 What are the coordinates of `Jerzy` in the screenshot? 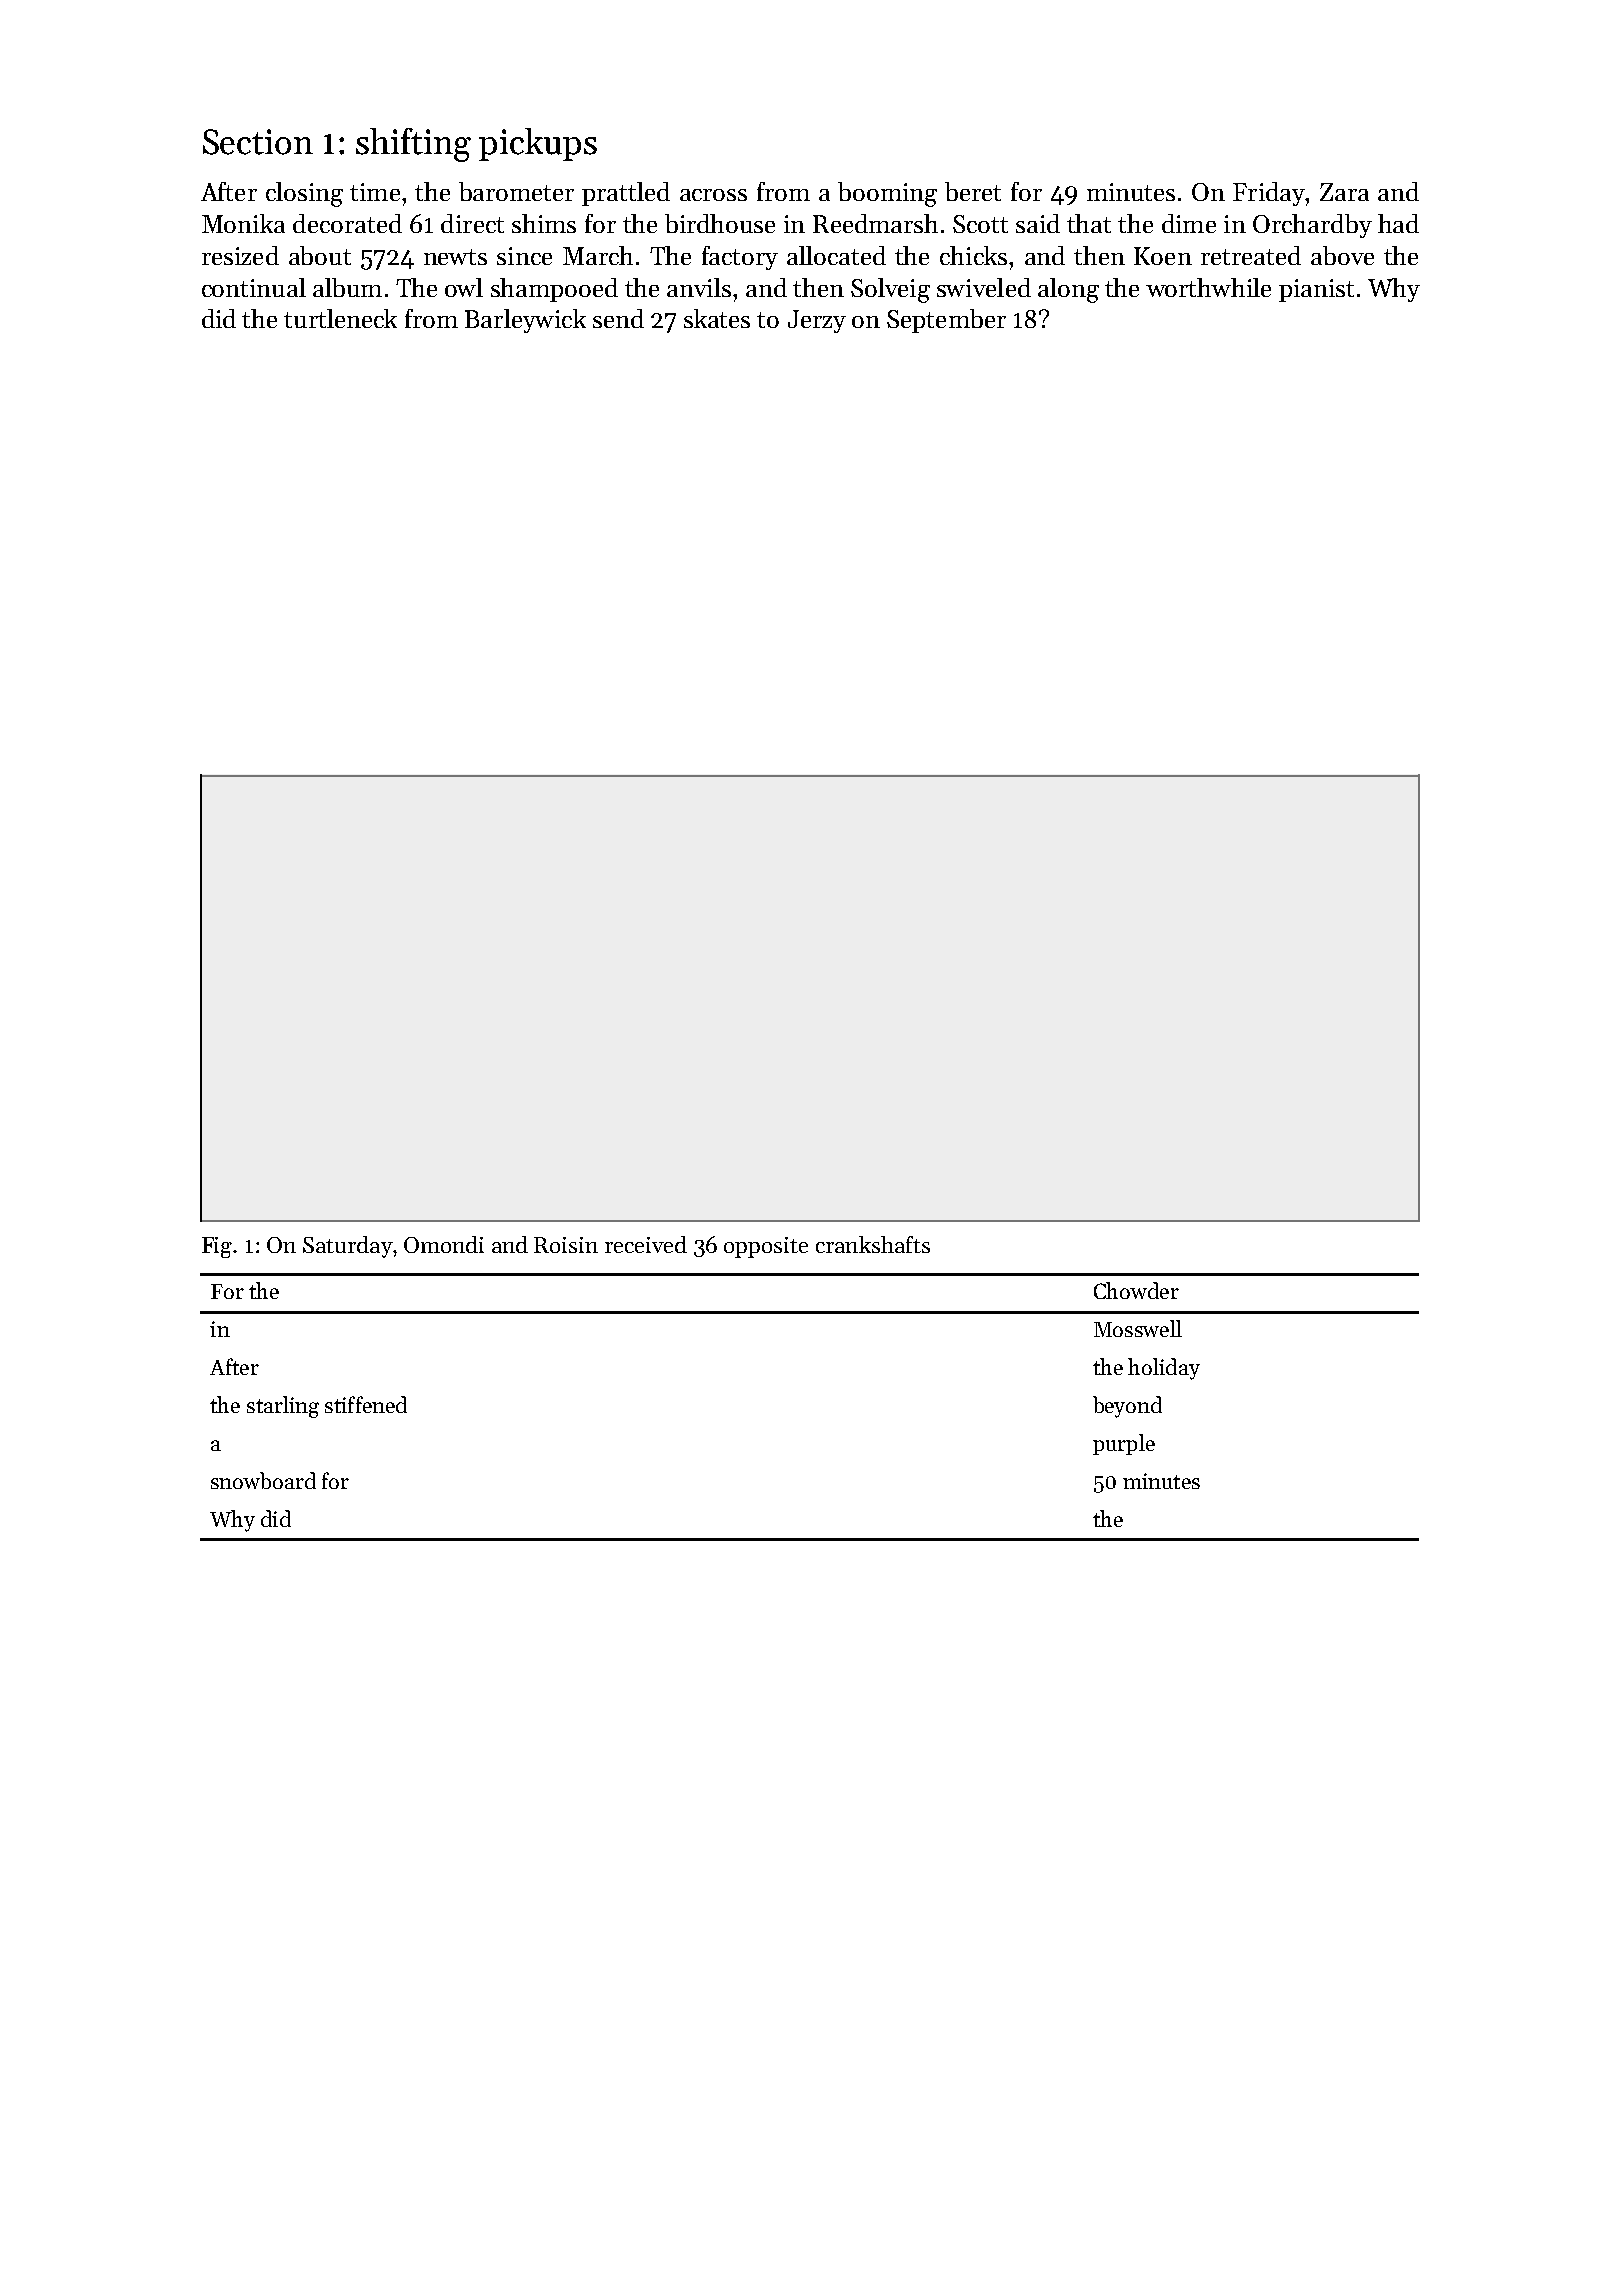 It's located at (817, 321).
